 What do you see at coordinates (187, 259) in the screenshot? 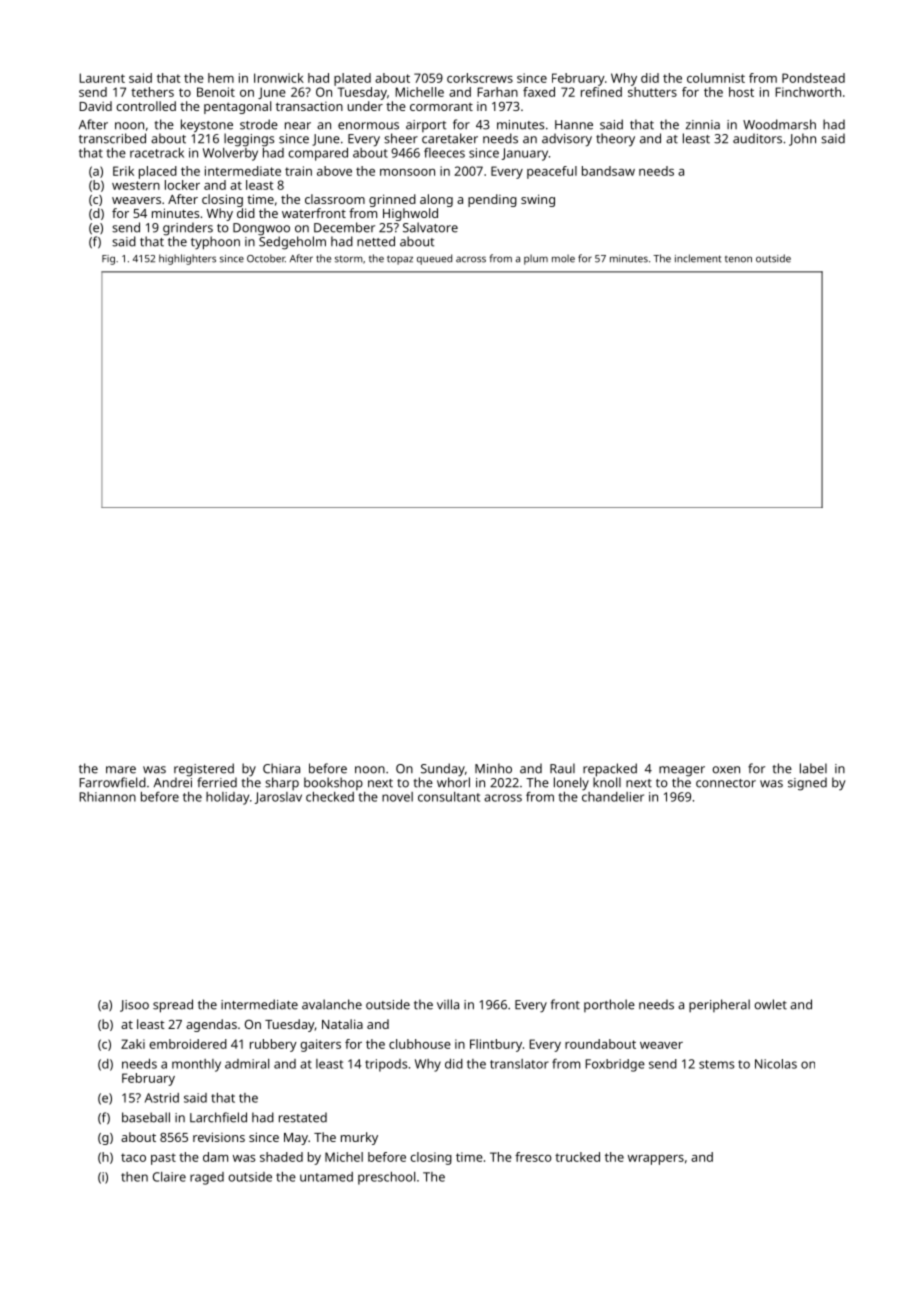
I see `highlighters` at bounding box center [187, 259].
